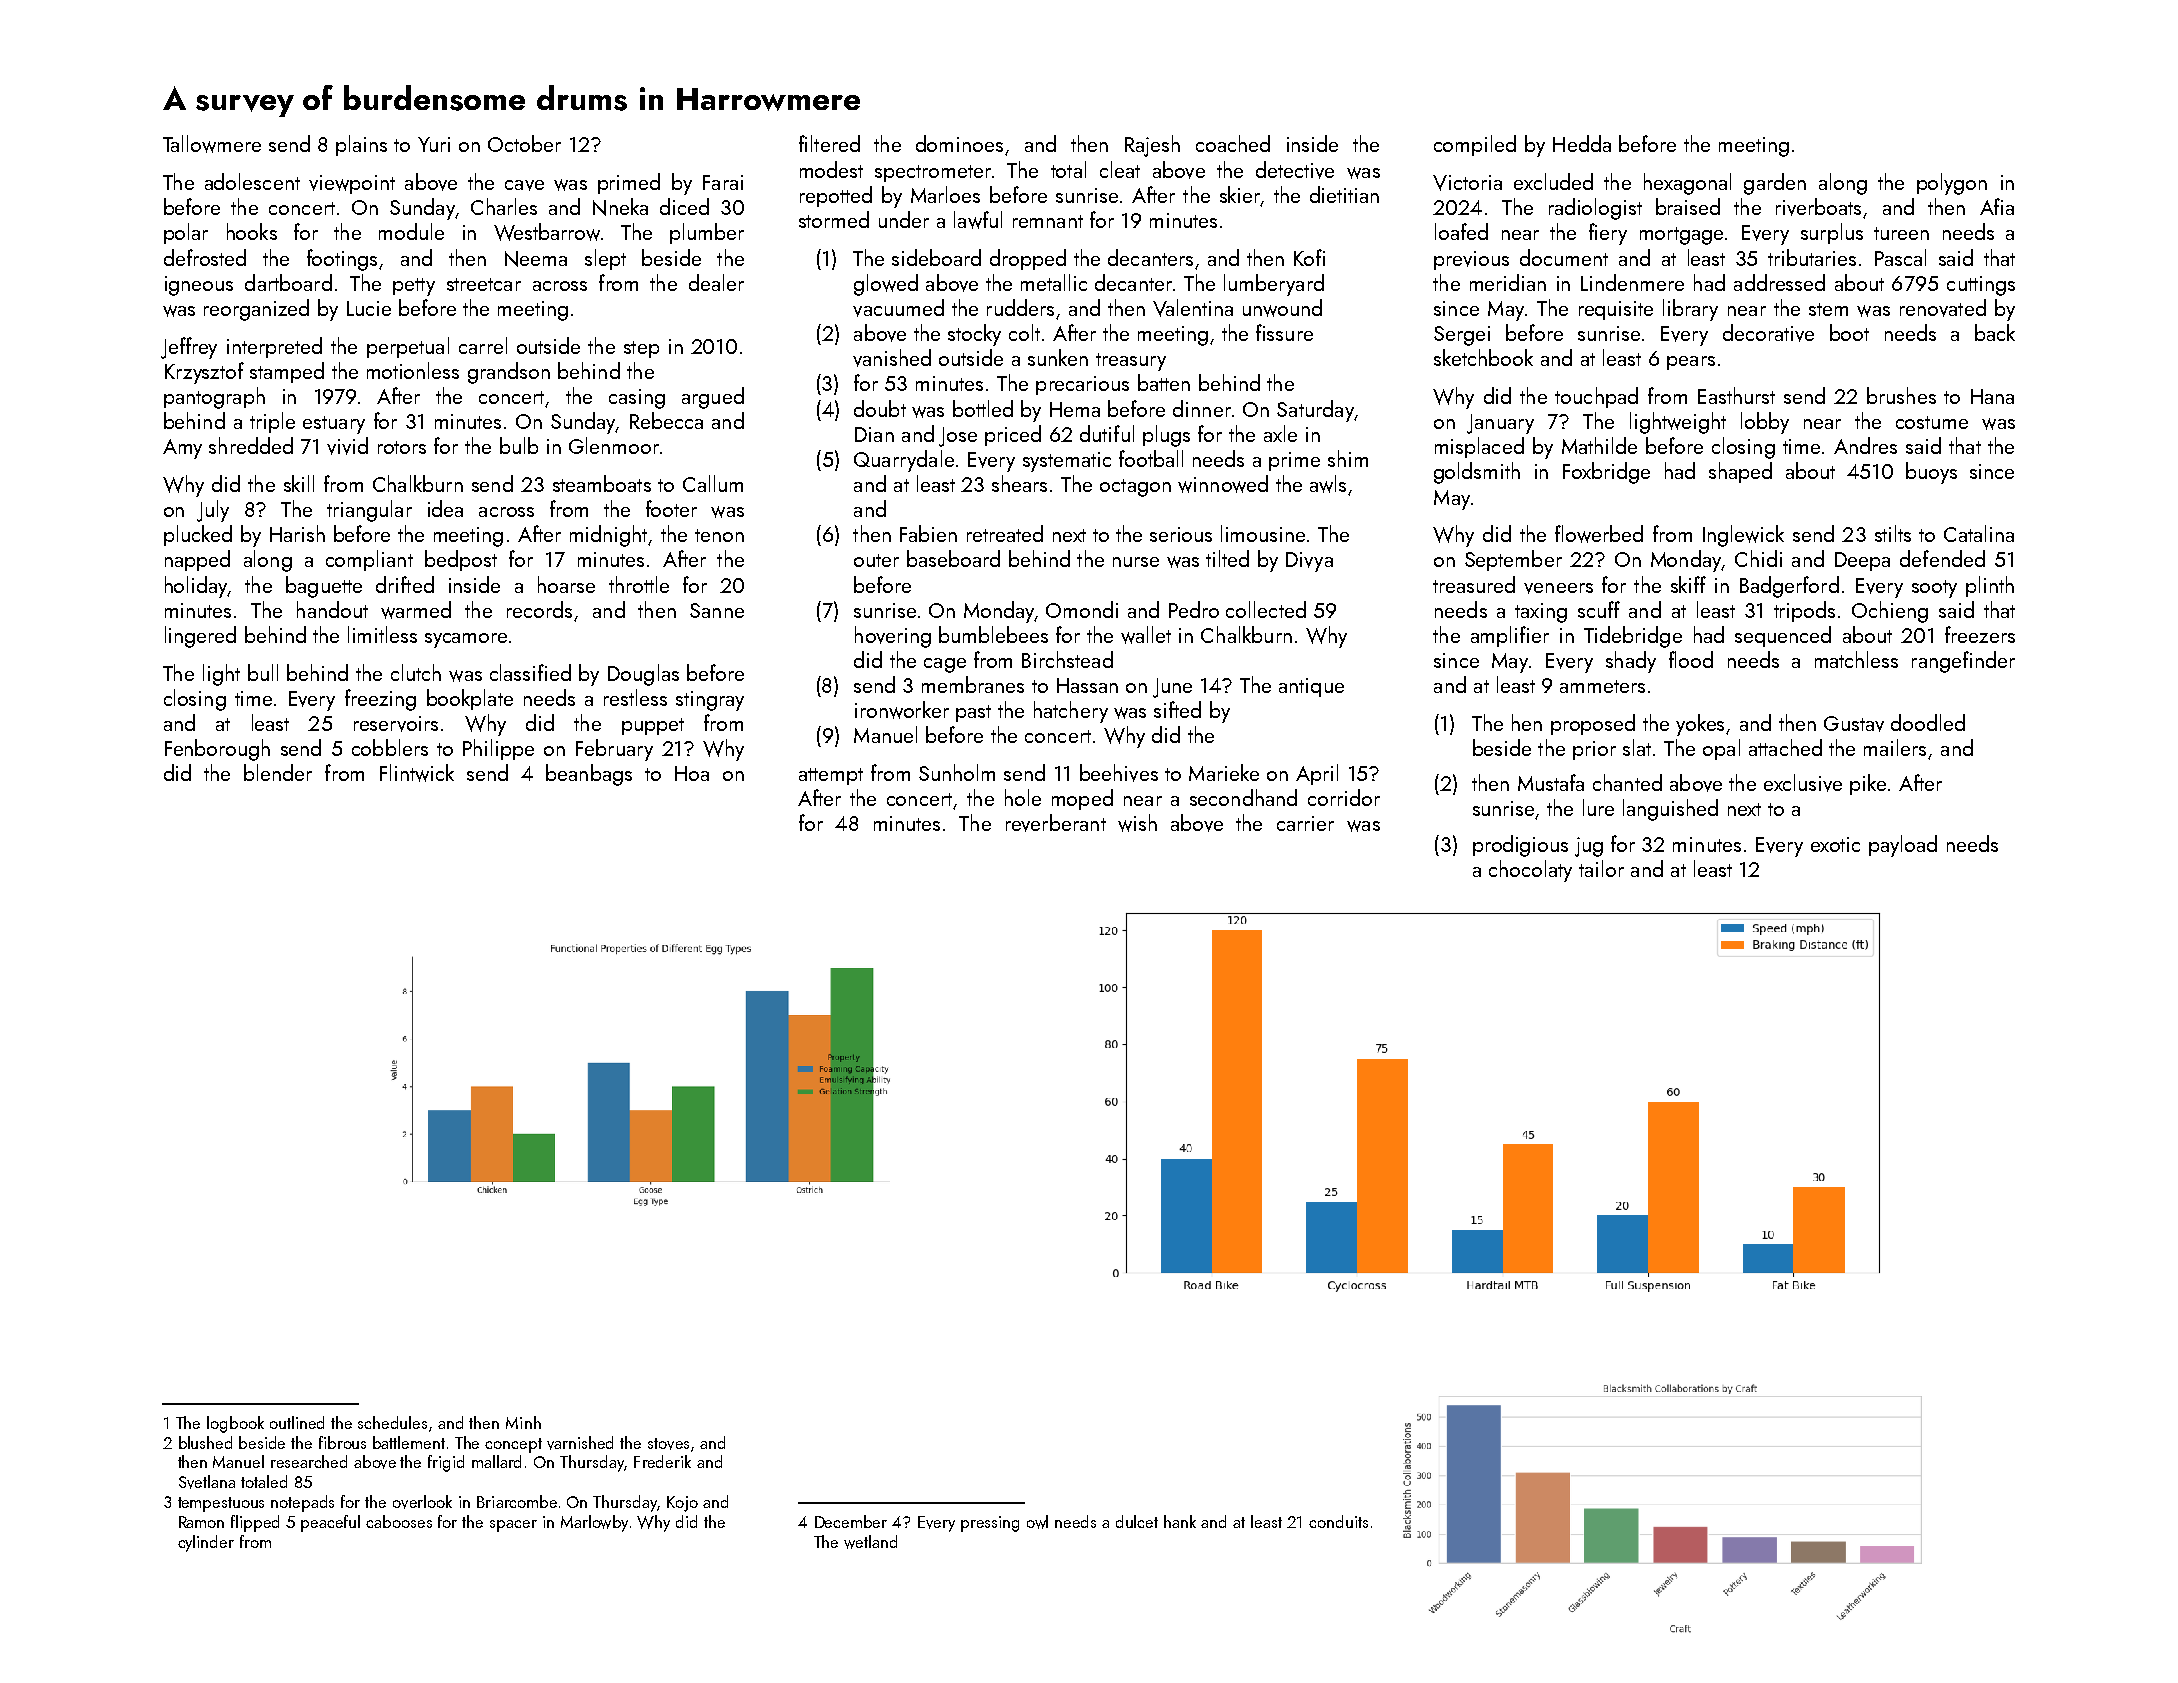 This screenshot has width=2178, height=1683. I want to click on step, so click(641, 349).
